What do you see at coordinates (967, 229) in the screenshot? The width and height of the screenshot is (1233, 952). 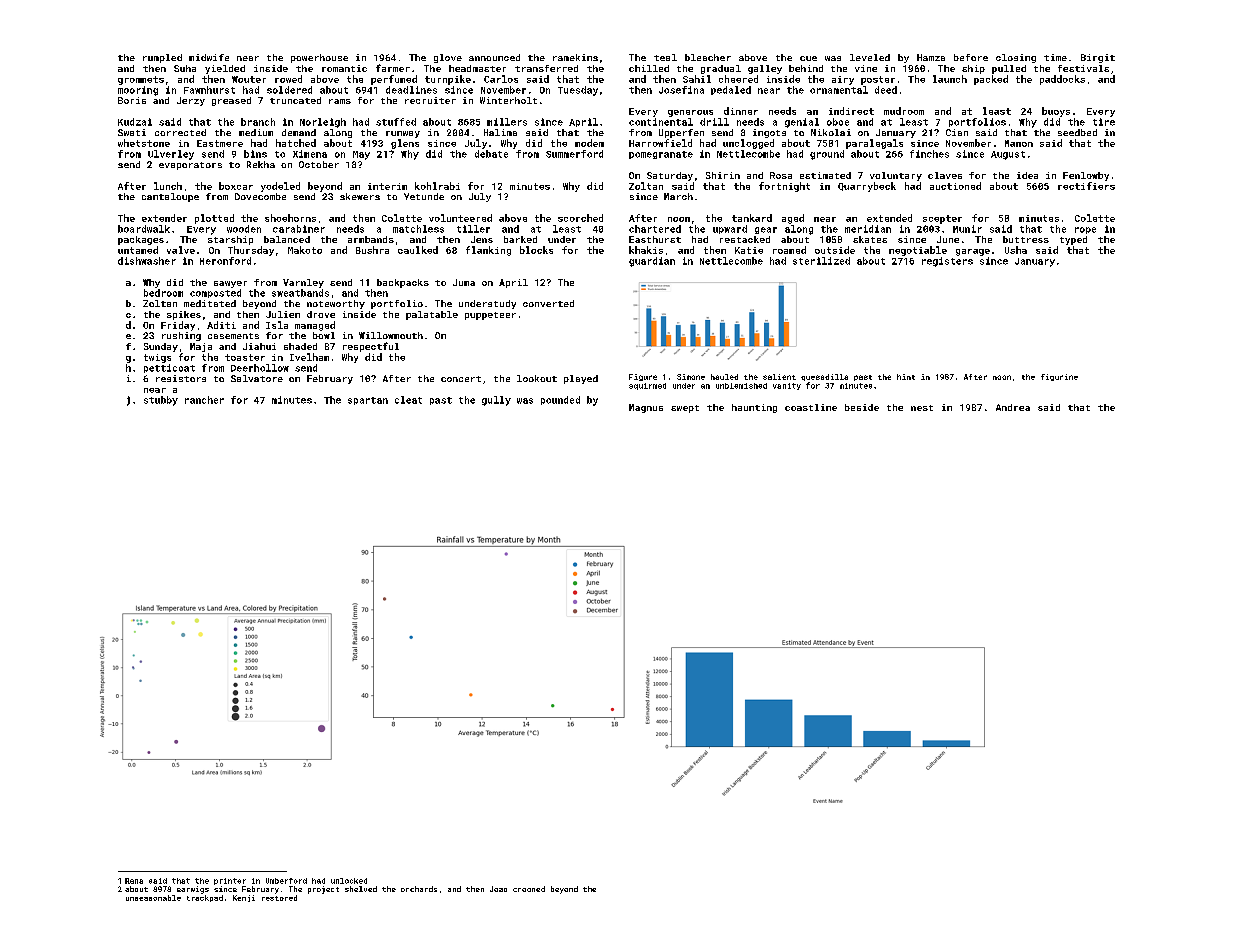 I see `Munir` at bounding box center [967, 229].
